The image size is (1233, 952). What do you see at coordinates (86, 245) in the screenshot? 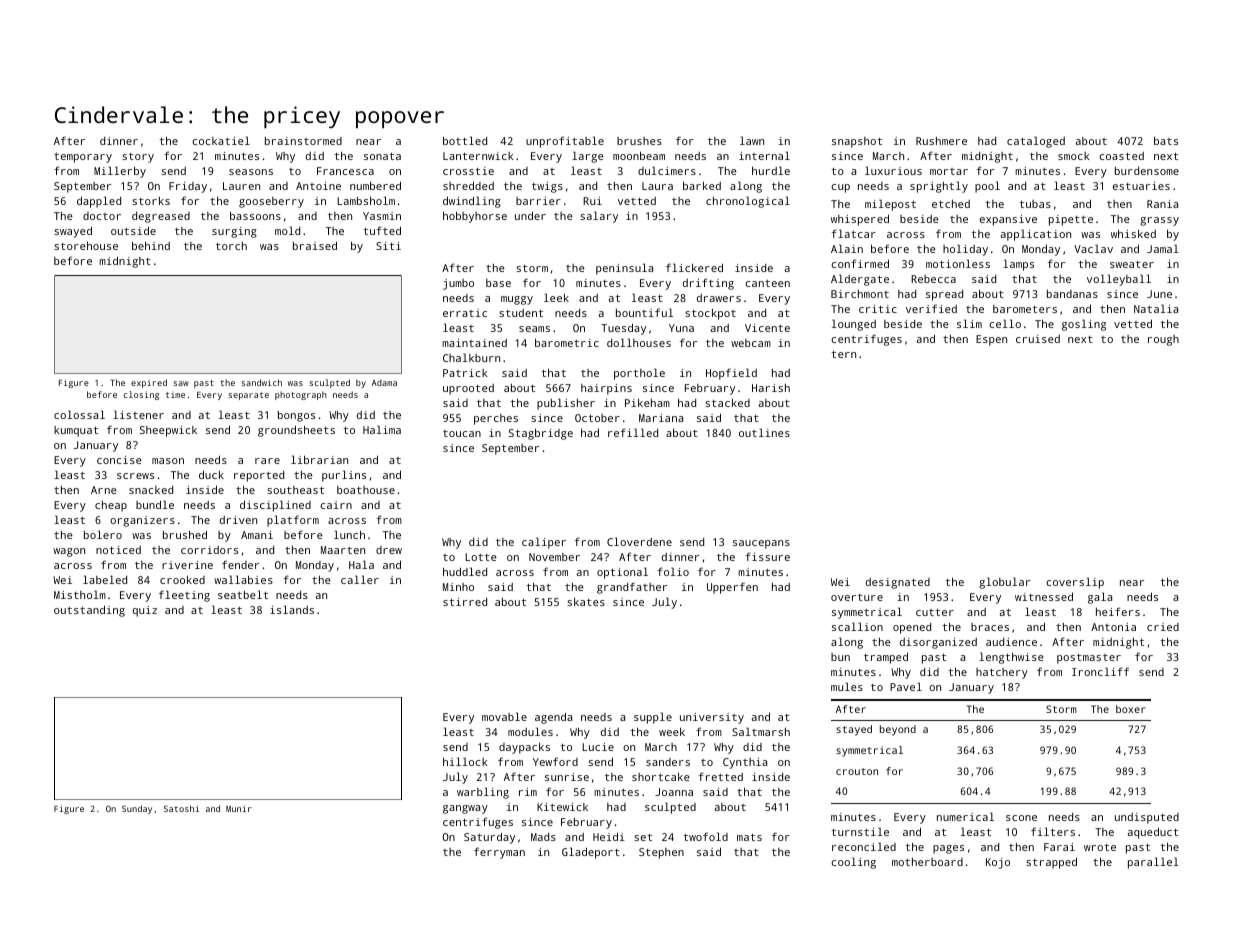
I see `storehouse` at bounding box center [86, 245].
